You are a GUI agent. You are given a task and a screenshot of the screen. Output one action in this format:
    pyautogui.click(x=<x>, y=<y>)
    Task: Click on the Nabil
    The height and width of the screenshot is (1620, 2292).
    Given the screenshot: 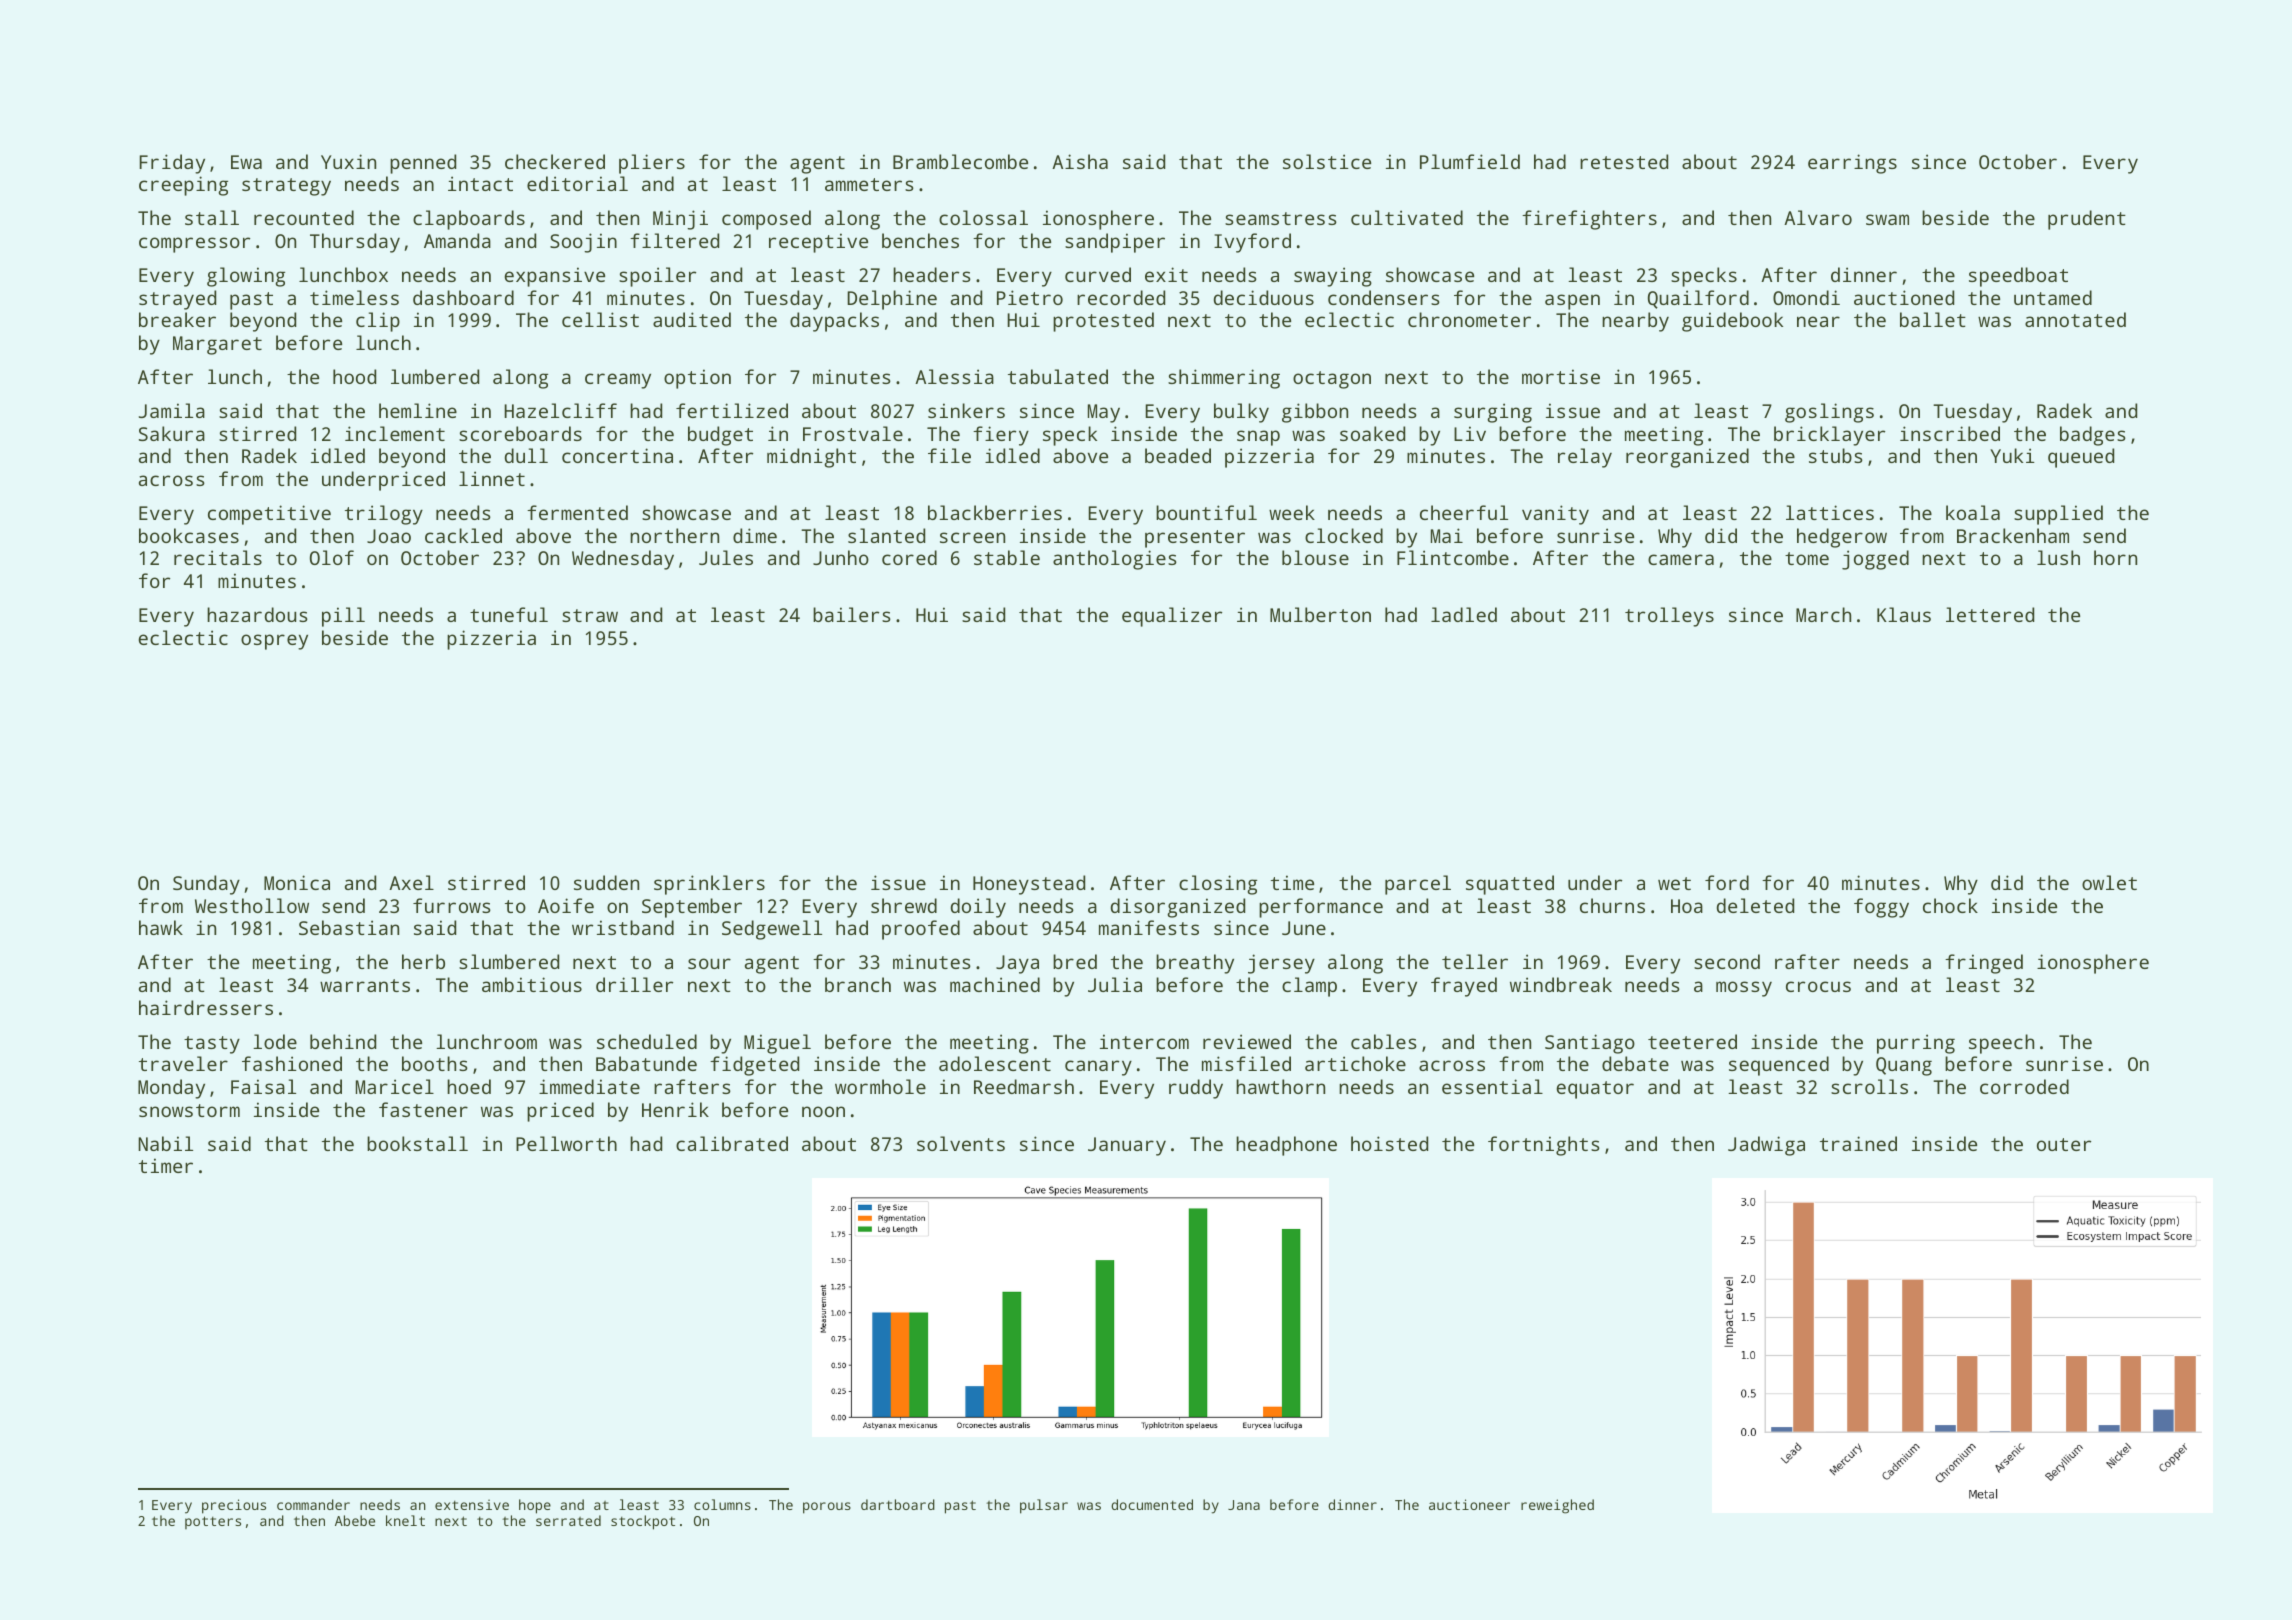 What is the action you would take?
    pyautogui.click(x=165, y=1143)
